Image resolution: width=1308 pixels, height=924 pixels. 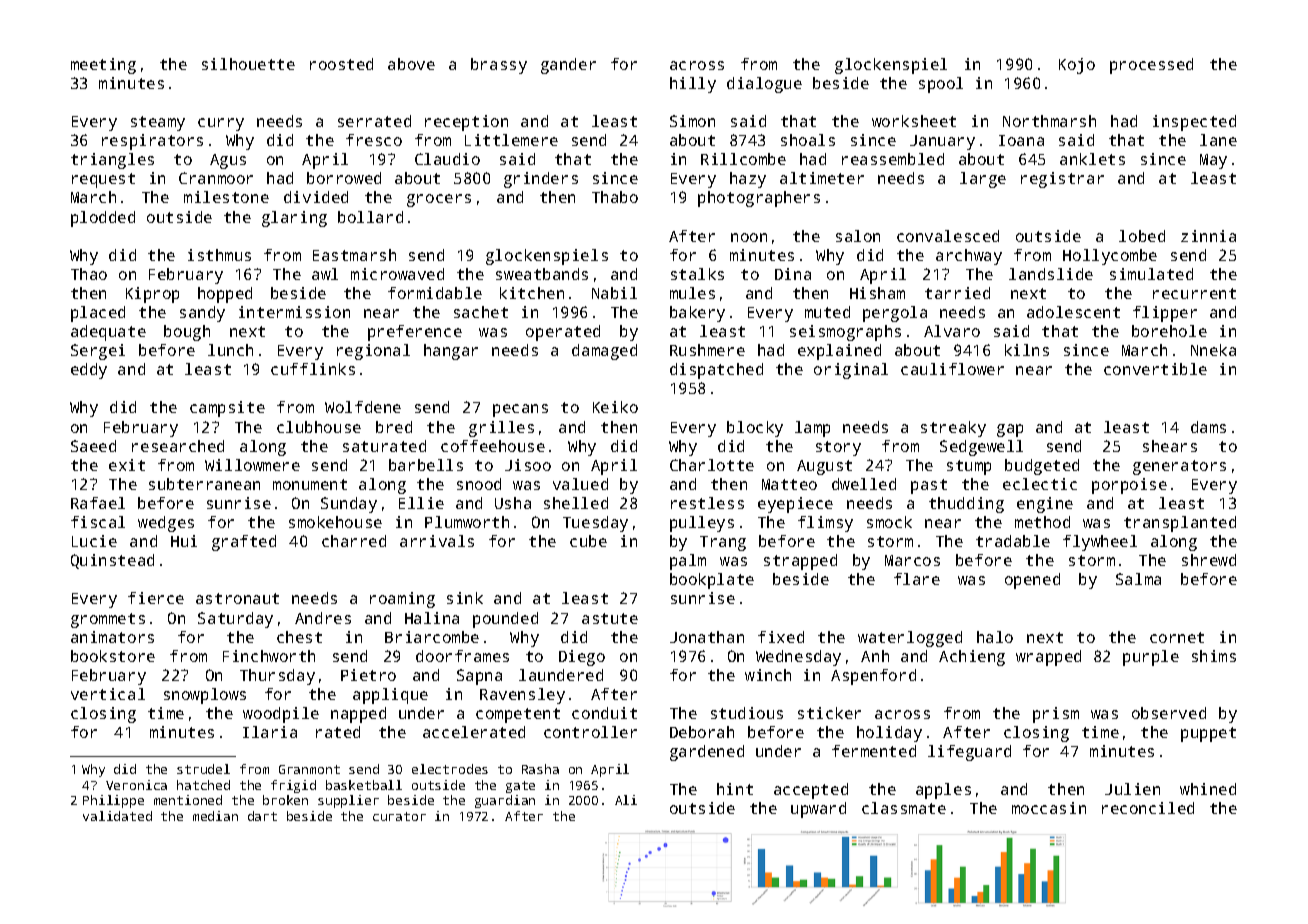 What do you see at coordinates (693, 85) in the document?
I see `hilly` at bounding box center [693, 85].
